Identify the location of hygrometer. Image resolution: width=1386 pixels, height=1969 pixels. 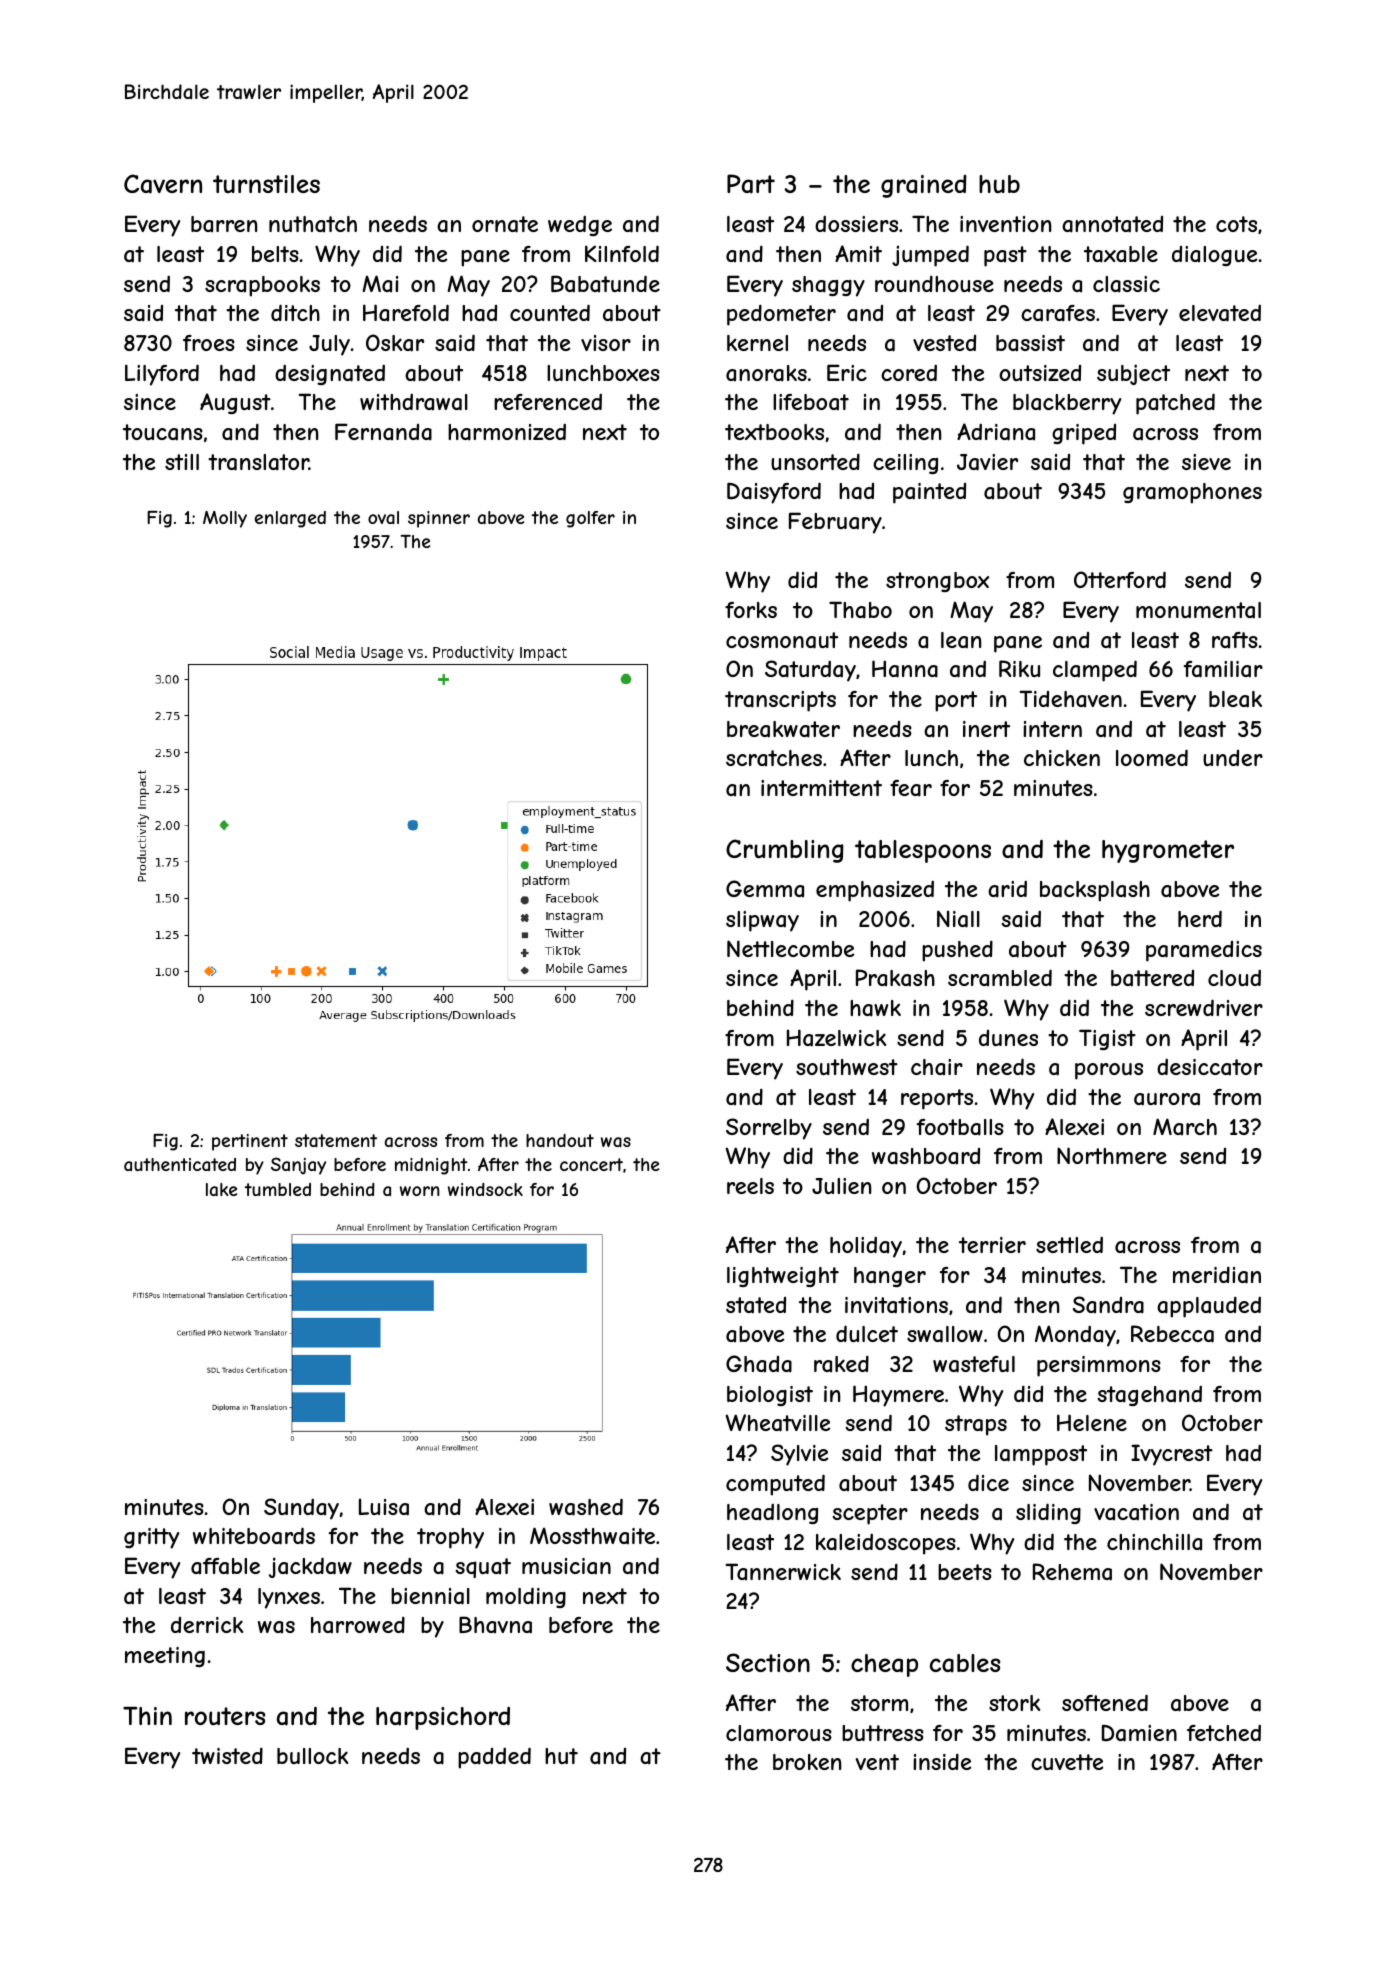
(1168, 851).
